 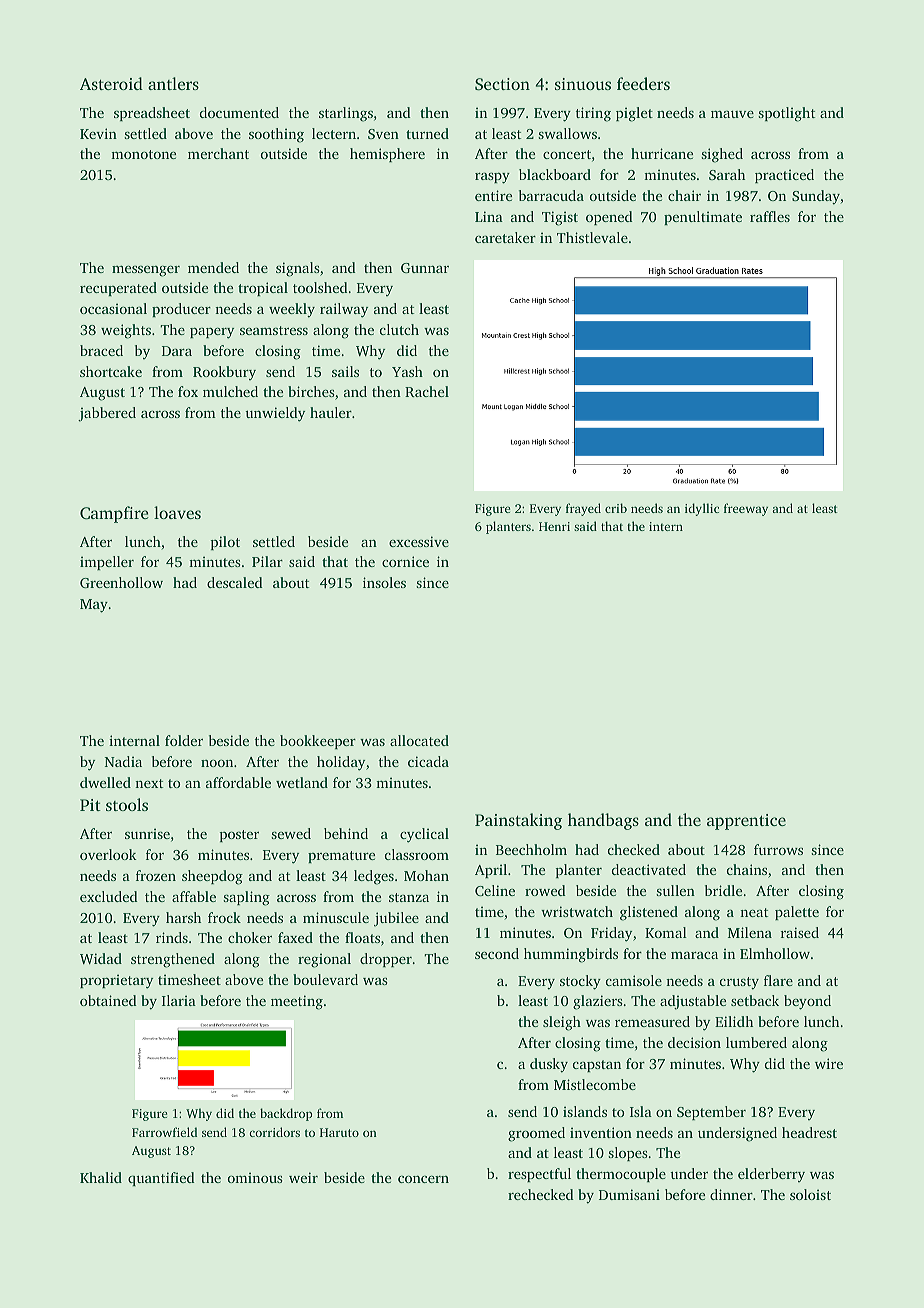 What do you see at coordinates (98, 133) in the screenshot?
I see `Kevin` at bounding box center [98, 133].
